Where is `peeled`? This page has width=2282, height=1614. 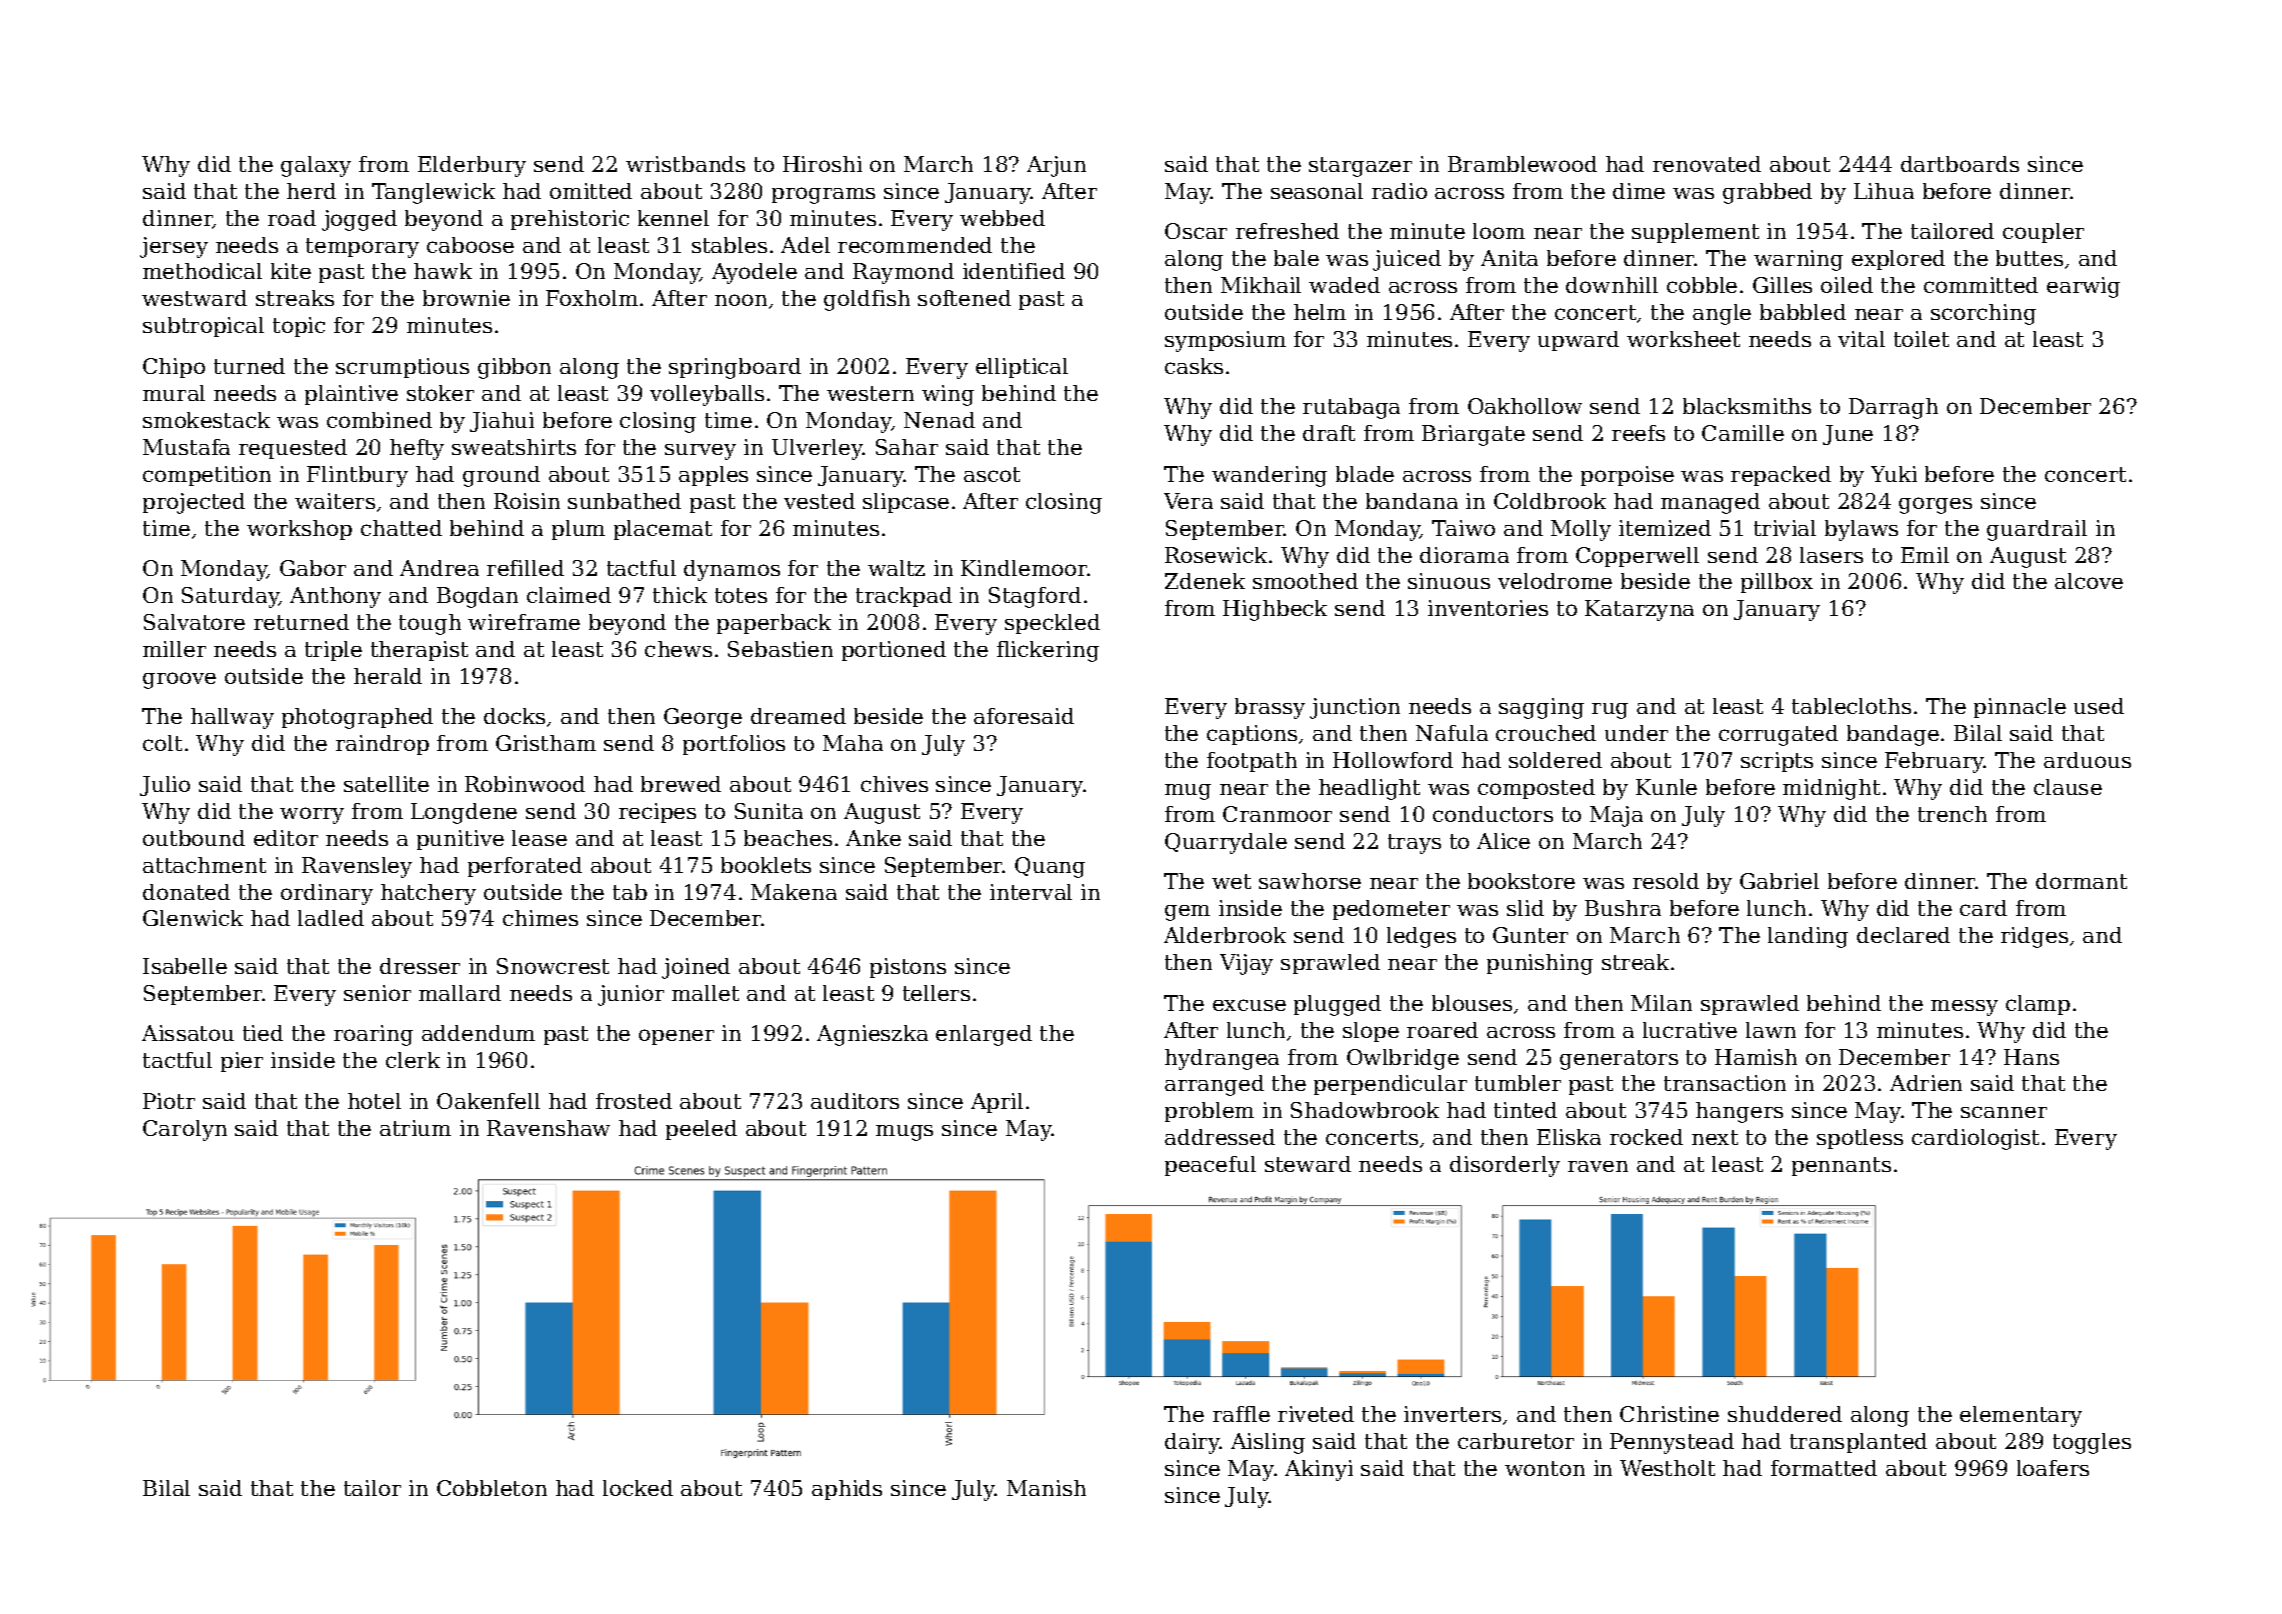 peeled is located at coordinates (701, 1130).
